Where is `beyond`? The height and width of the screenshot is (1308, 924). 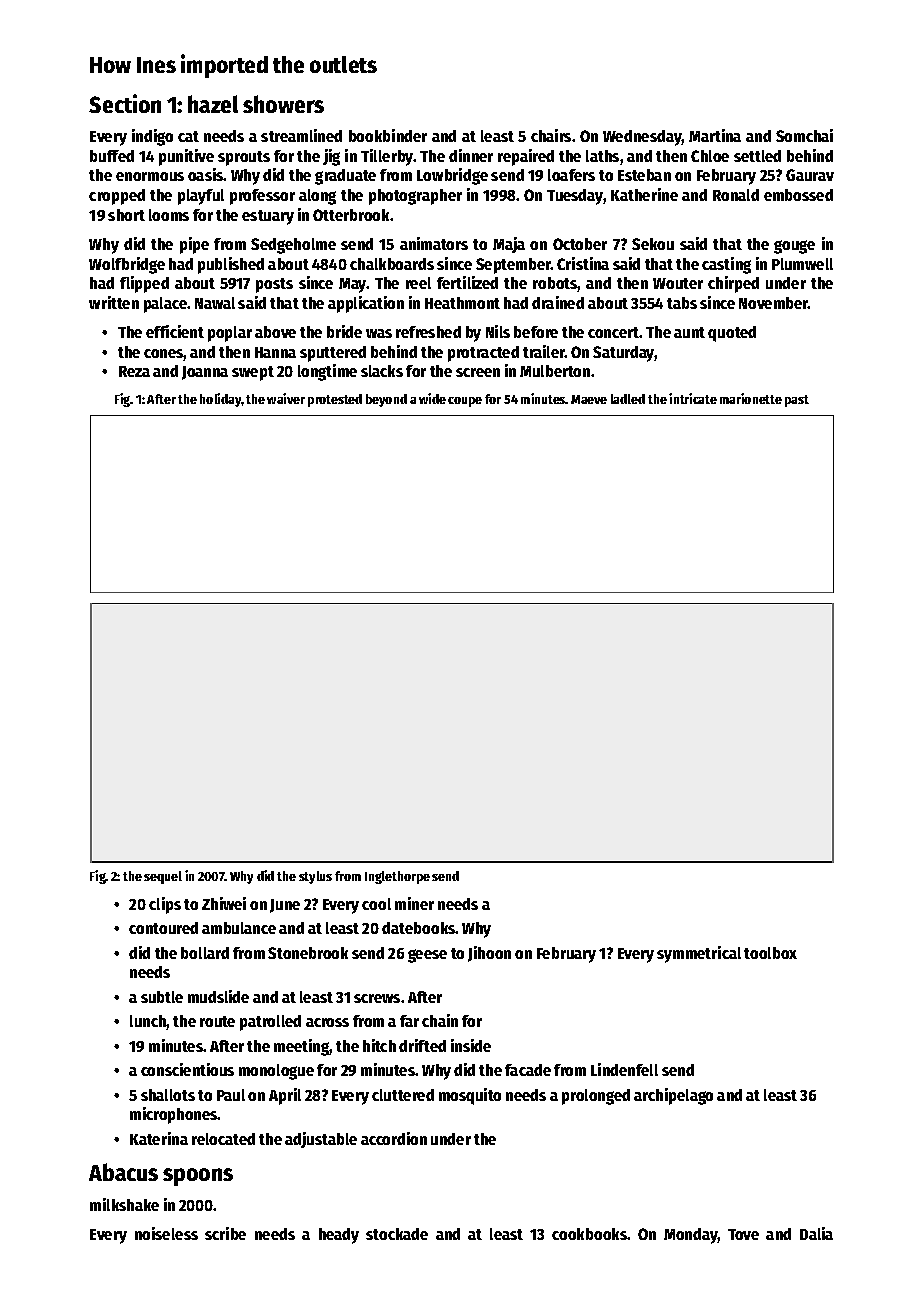 beyond is located at coordinates (386, 400).
